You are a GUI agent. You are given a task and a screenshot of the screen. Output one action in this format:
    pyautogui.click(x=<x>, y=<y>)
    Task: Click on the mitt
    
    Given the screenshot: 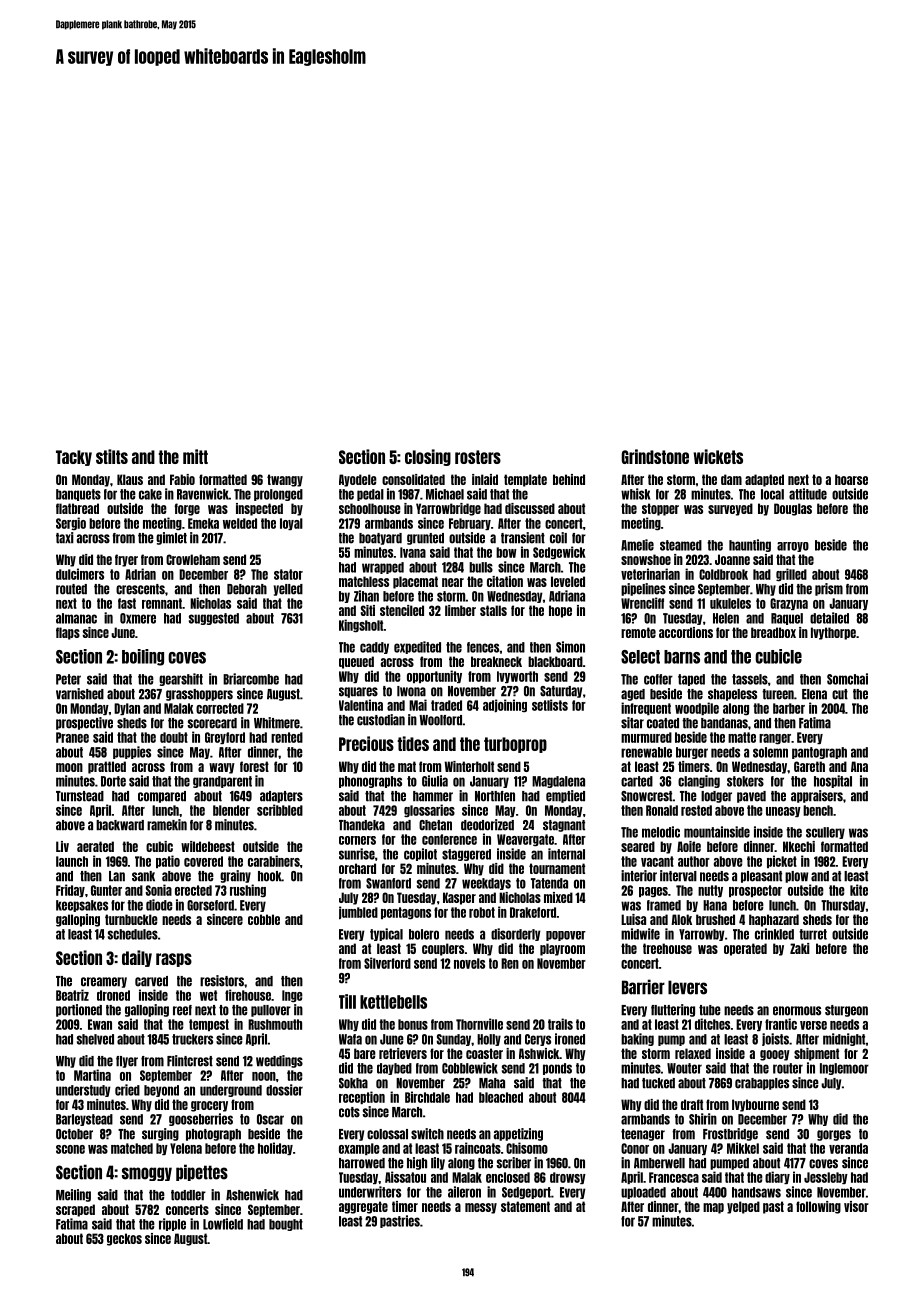 What is the action you would take?
    pyautogui.click(x=195, y=456)
